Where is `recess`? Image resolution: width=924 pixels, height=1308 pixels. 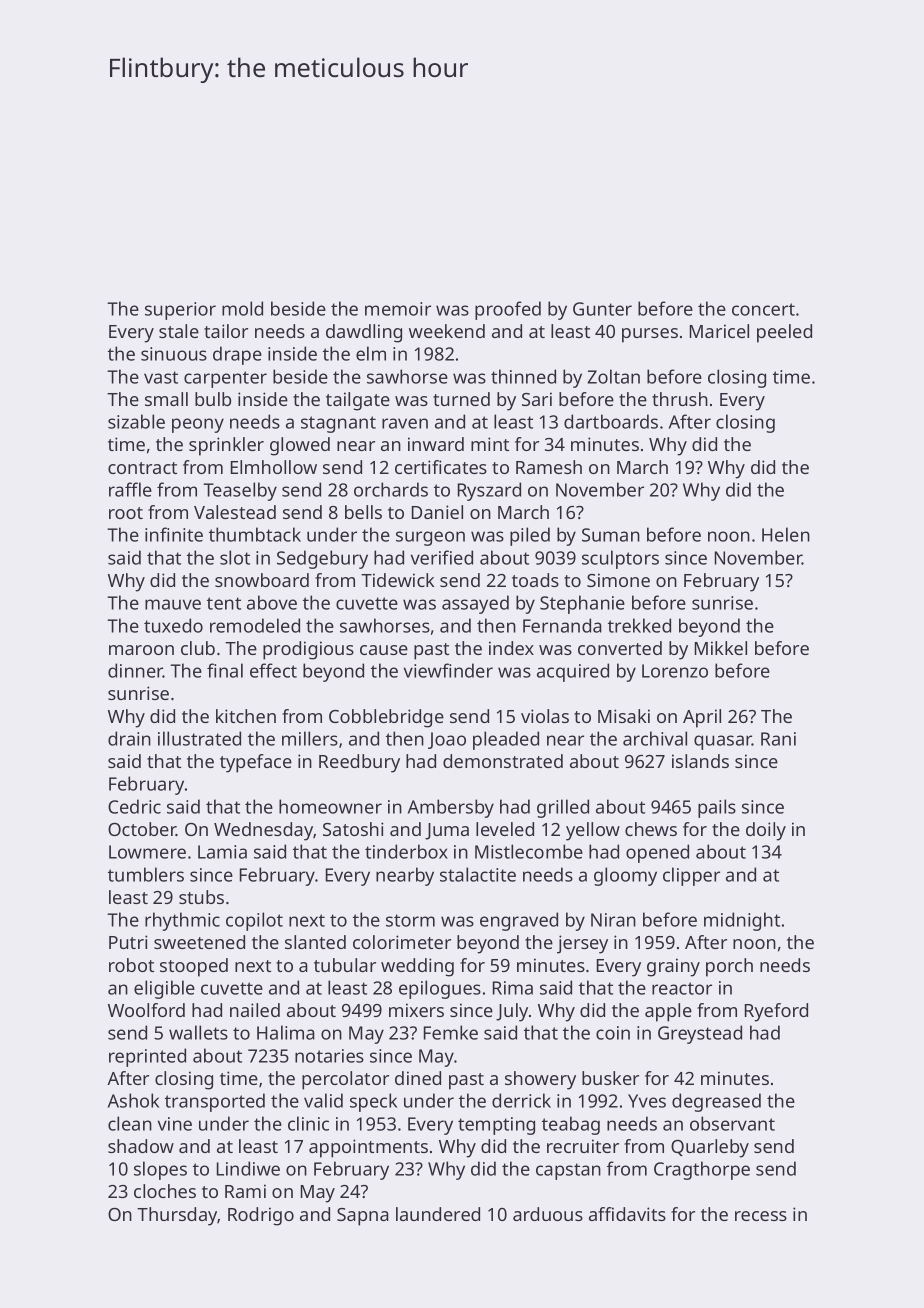
recess is located at coordinates (761, 1216).
